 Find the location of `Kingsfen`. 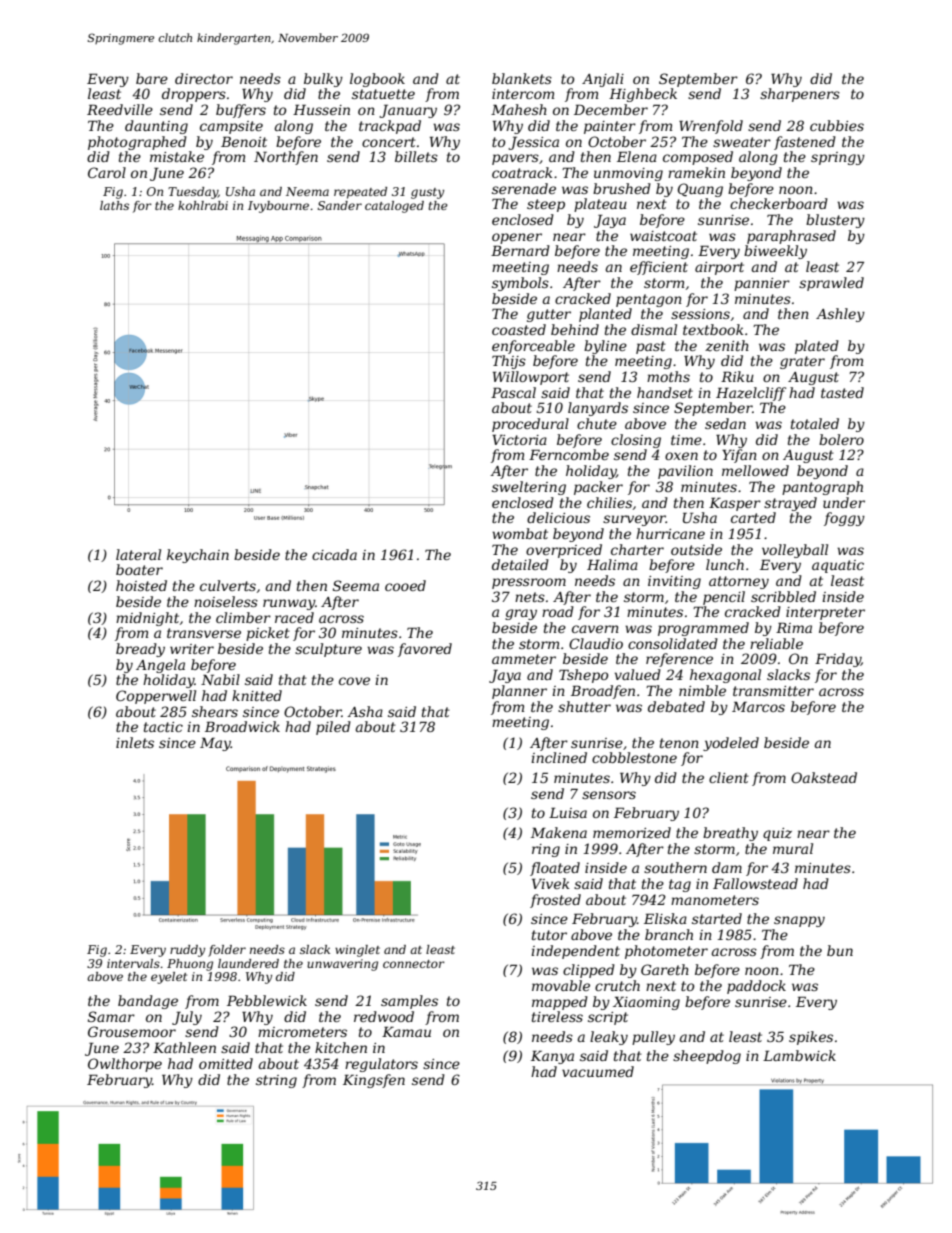

Kingsfen is located at coordinates (374, 1081).
